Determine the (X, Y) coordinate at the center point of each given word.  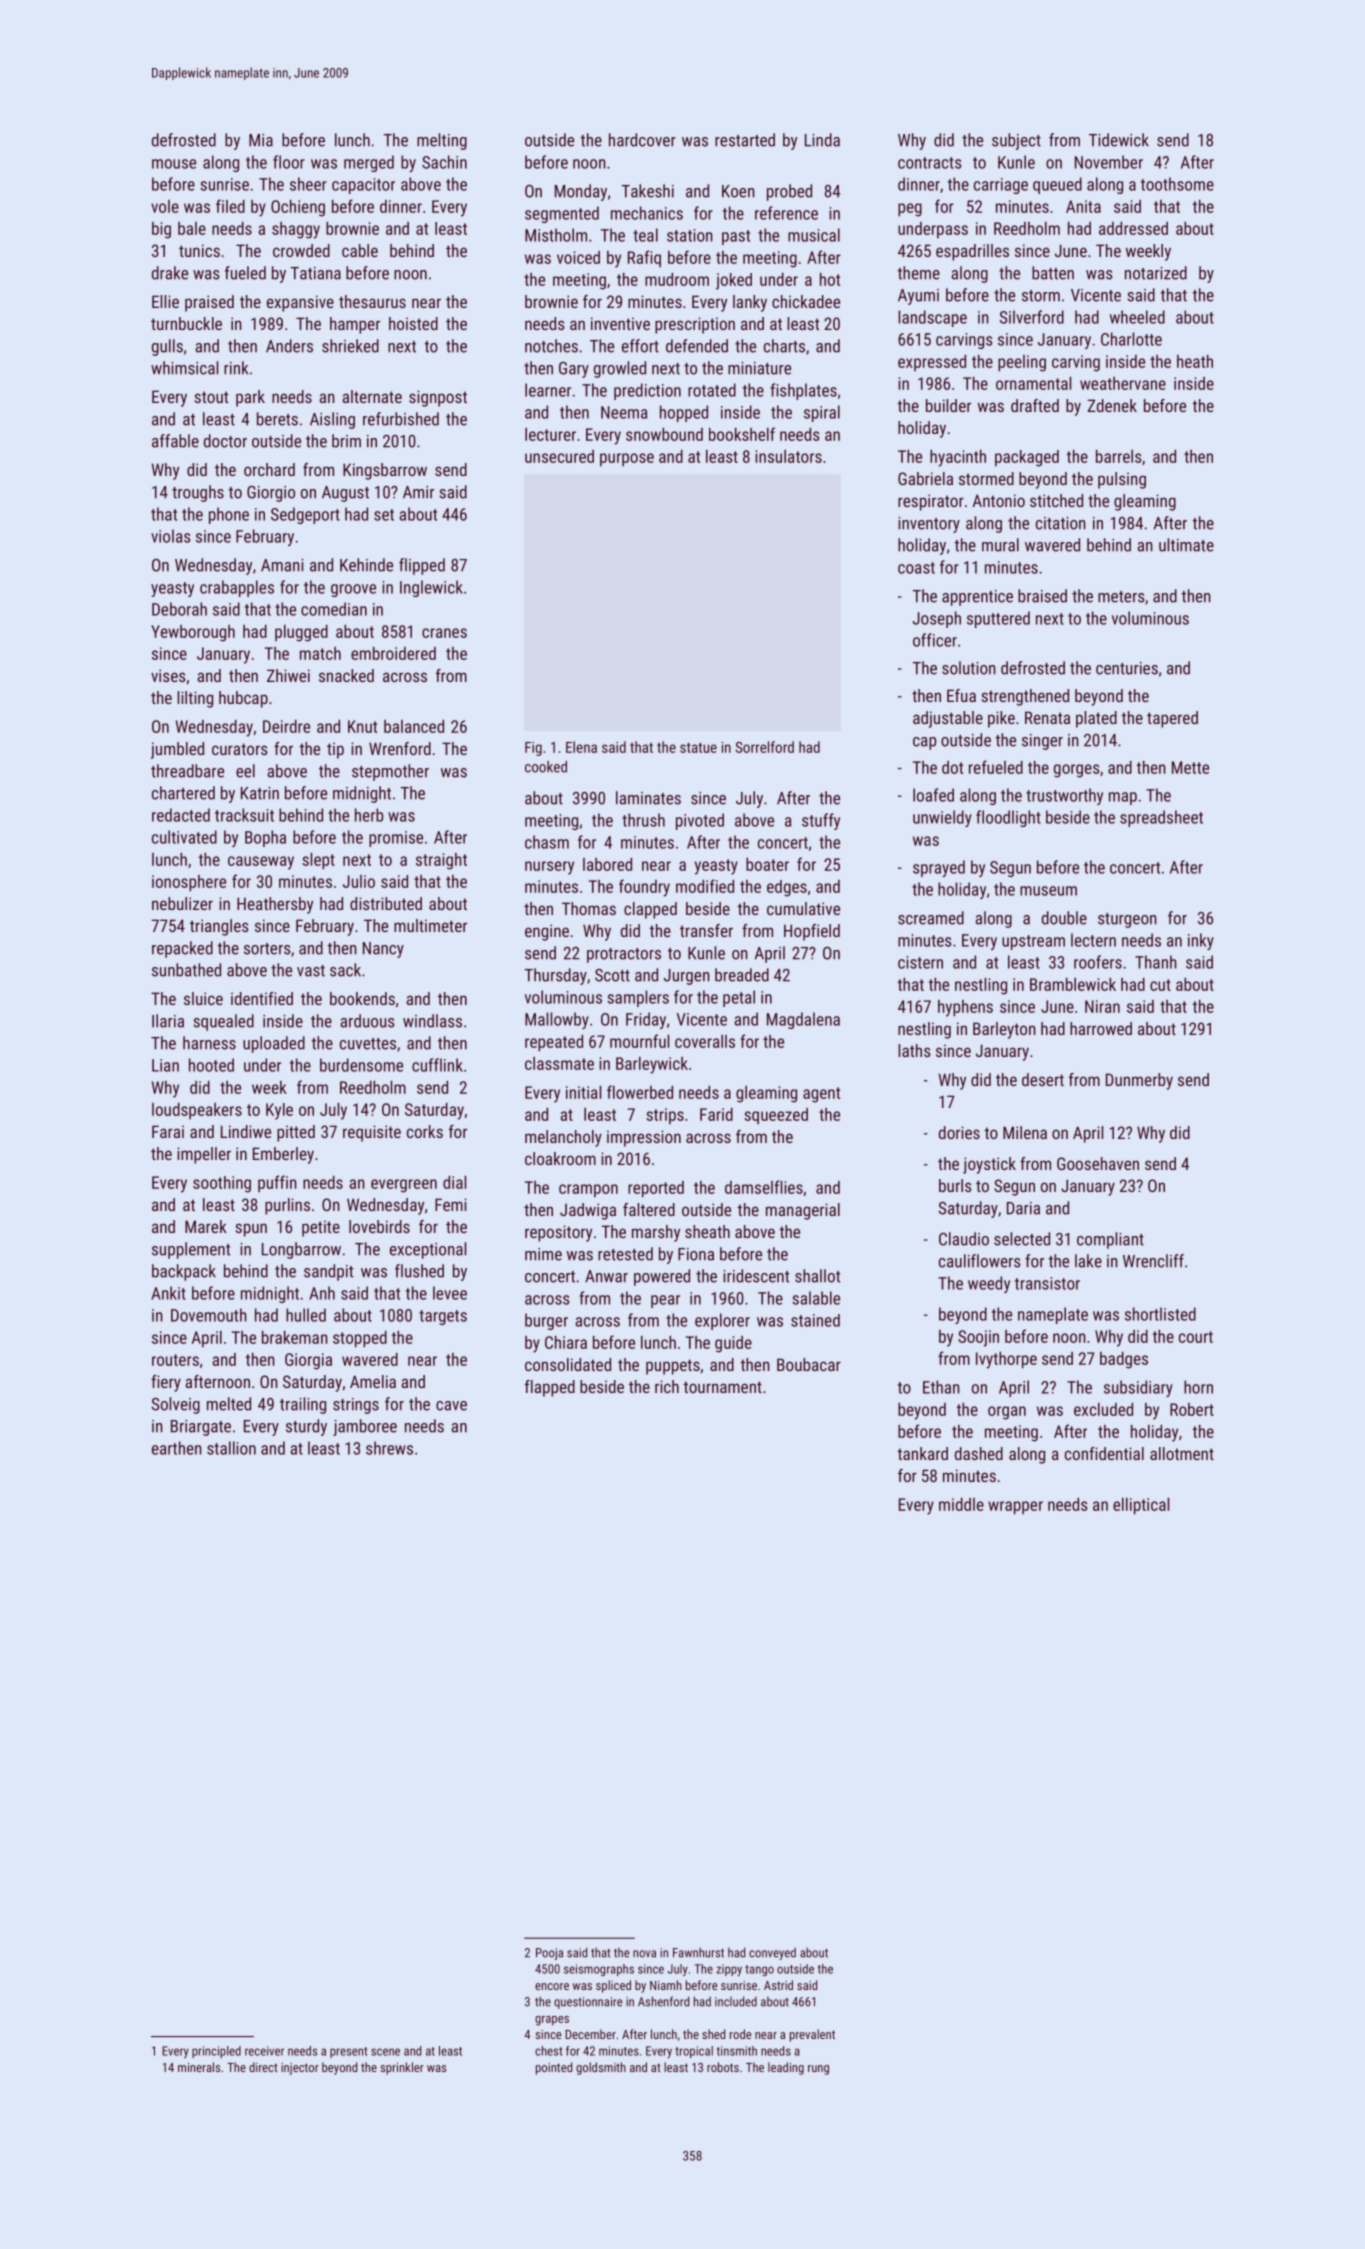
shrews (389, 1448)
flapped (550, 1388)
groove (353, 590)
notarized (1156, 273)
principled (216, 2052)
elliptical (1141, 1506)
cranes (444, 633)
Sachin (444, 162)
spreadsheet (1161, 818)
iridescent (756, 1276)
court (1196, 1337)
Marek (206, 1226)
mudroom (677, 279)
